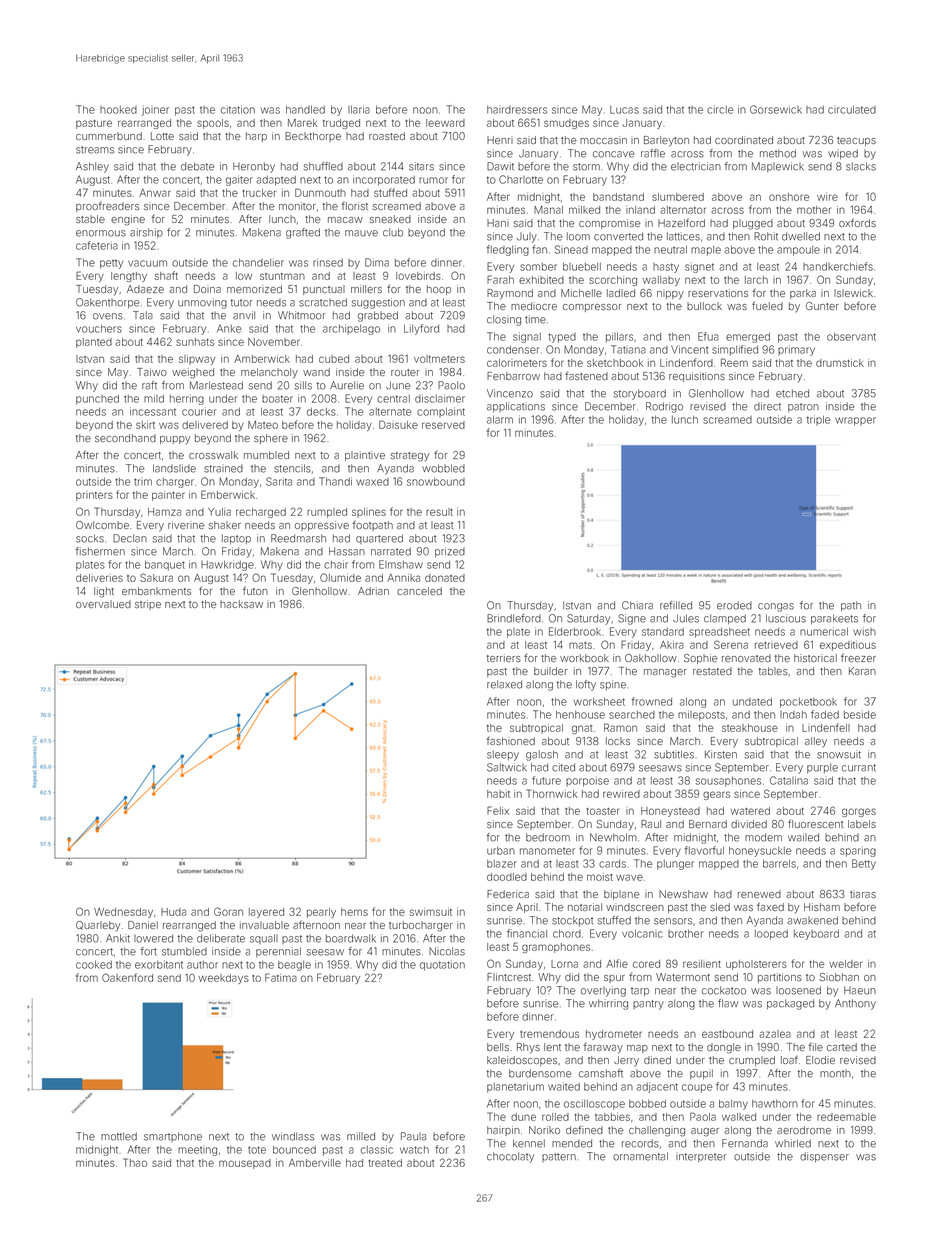  What do you see at coordinates (439, 290) in the screenshot?
I see `hoop` at bounding box center [439, 290].
